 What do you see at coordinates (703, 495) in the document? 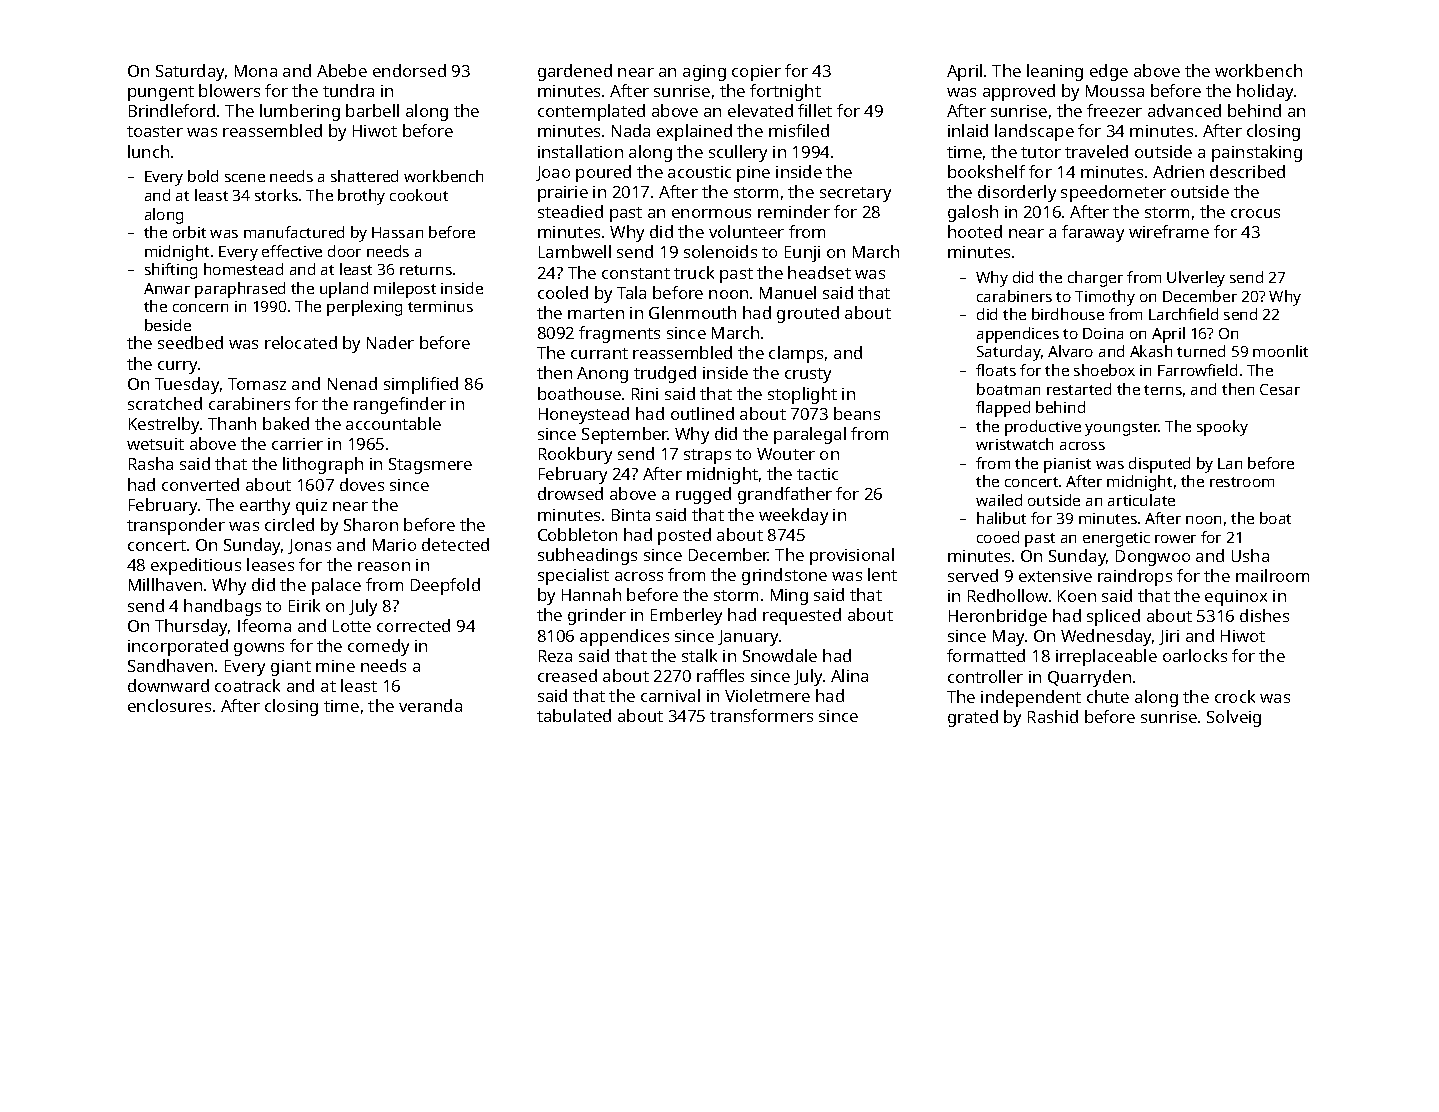
I see `rugged` at bounding box center [703, 495].
